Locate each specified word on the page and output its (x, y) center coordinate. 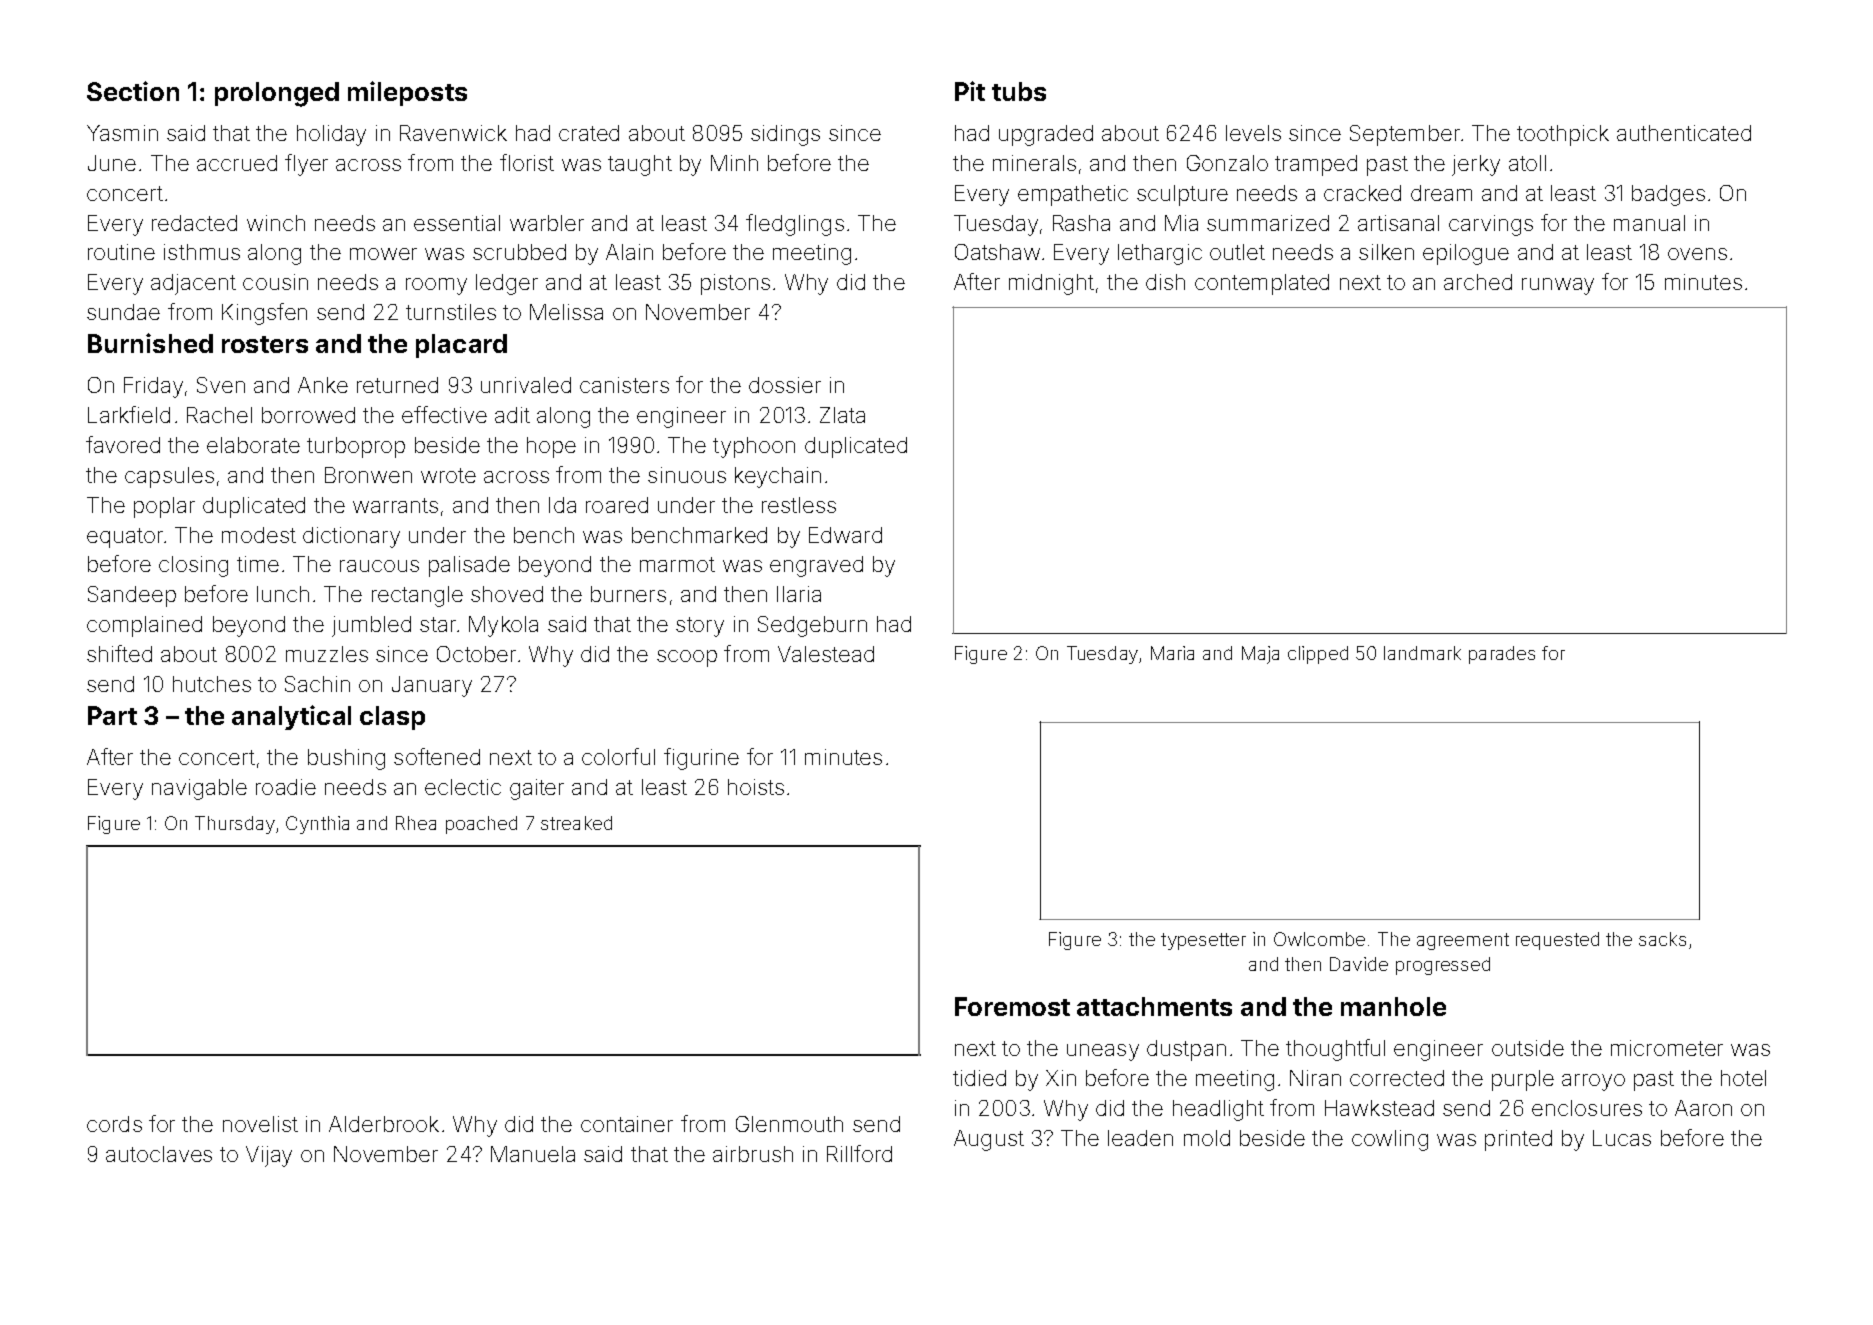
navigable (199, 789)
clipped (1318, 655)
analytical (291, 717)
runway (1558, 286)
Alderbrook (384, 1124)
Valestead (826, 654)
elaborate (253, 445)
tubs (1019, 91)
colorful (618, 756)
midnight (1051, 284)
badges (1668, 195)
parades (1502, 655)
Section (133, 91)
